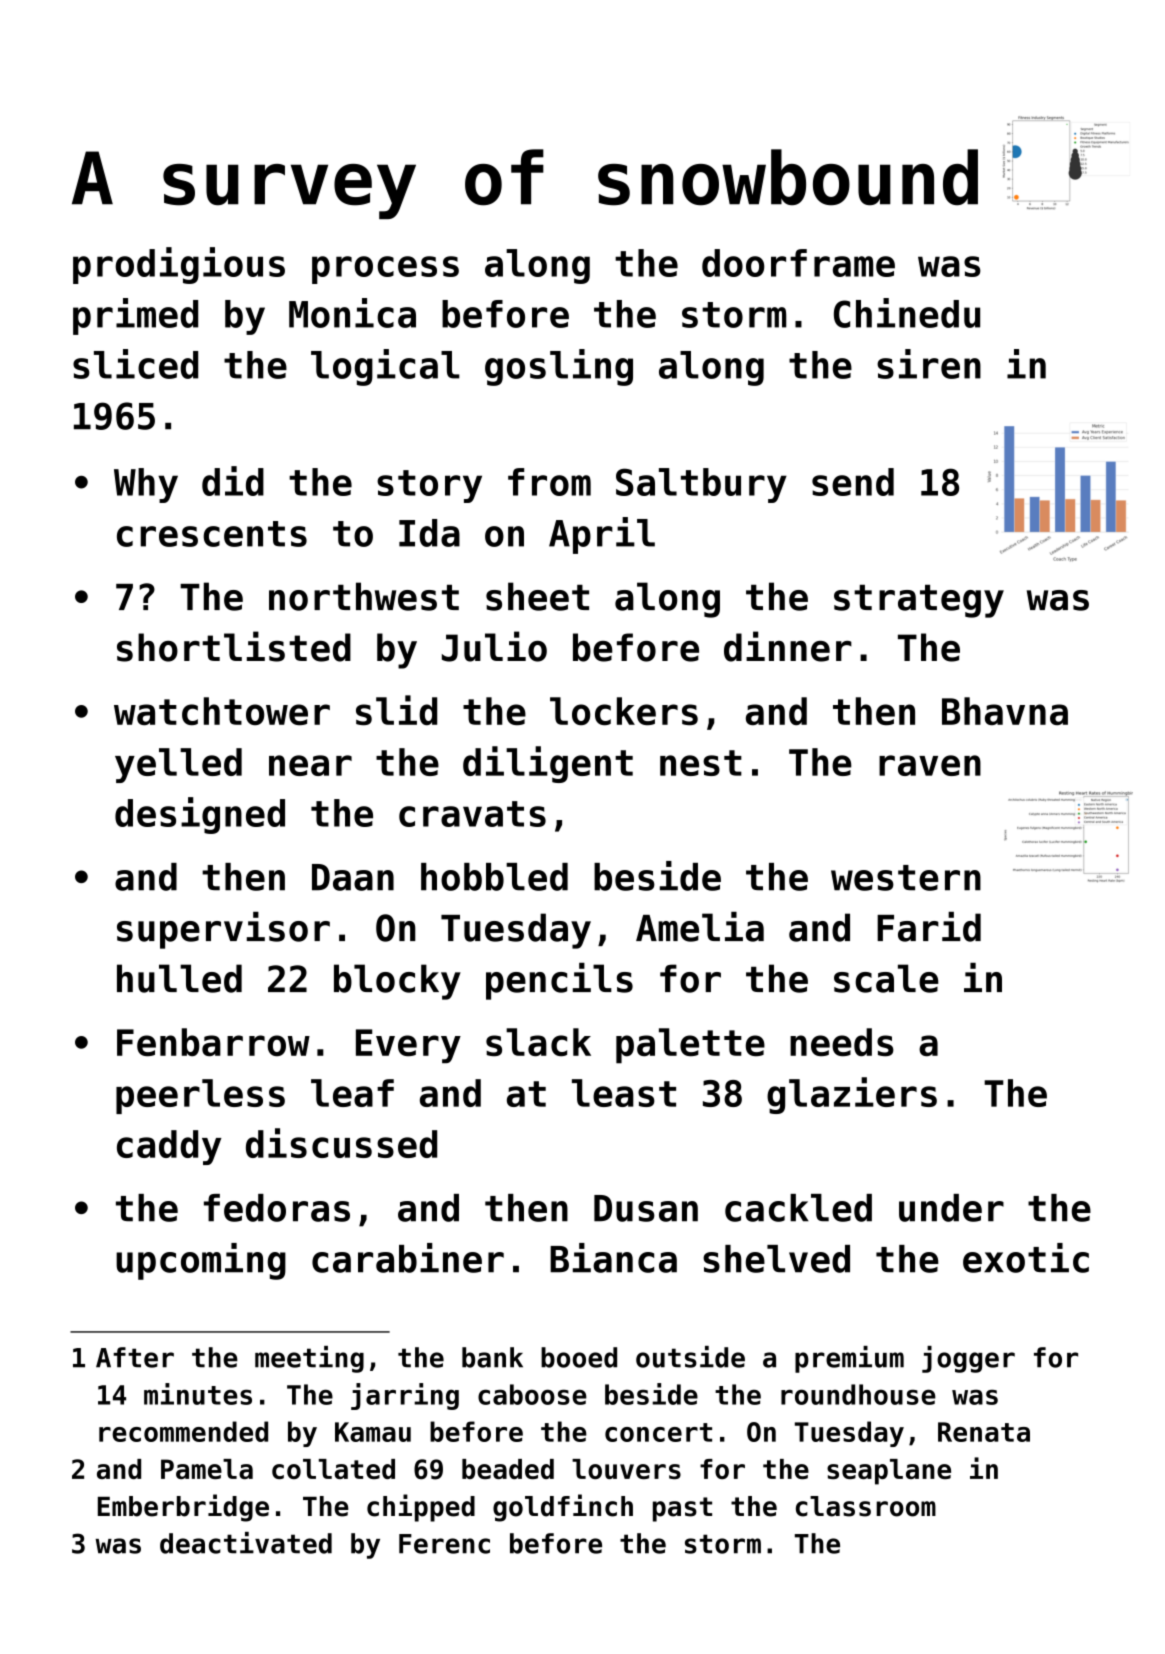 This document has width=1165, height=1654. What do you see at coordinates (624, 711) in the document?
I see `lockers` at bounding box center [624, 711].
